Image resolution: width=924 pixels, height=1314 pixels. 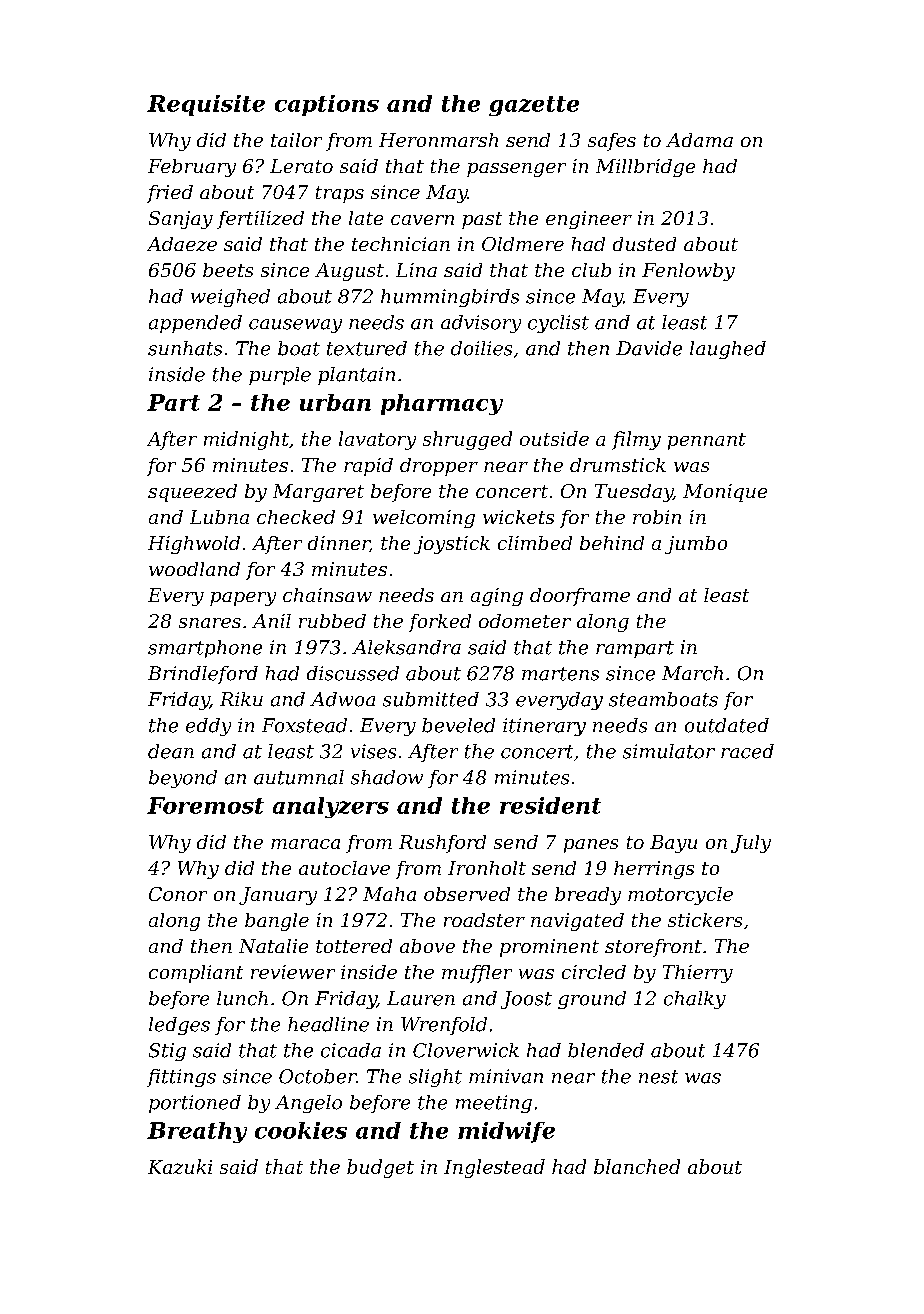 I want to click on Requisite, so click(x=206, y=105).
